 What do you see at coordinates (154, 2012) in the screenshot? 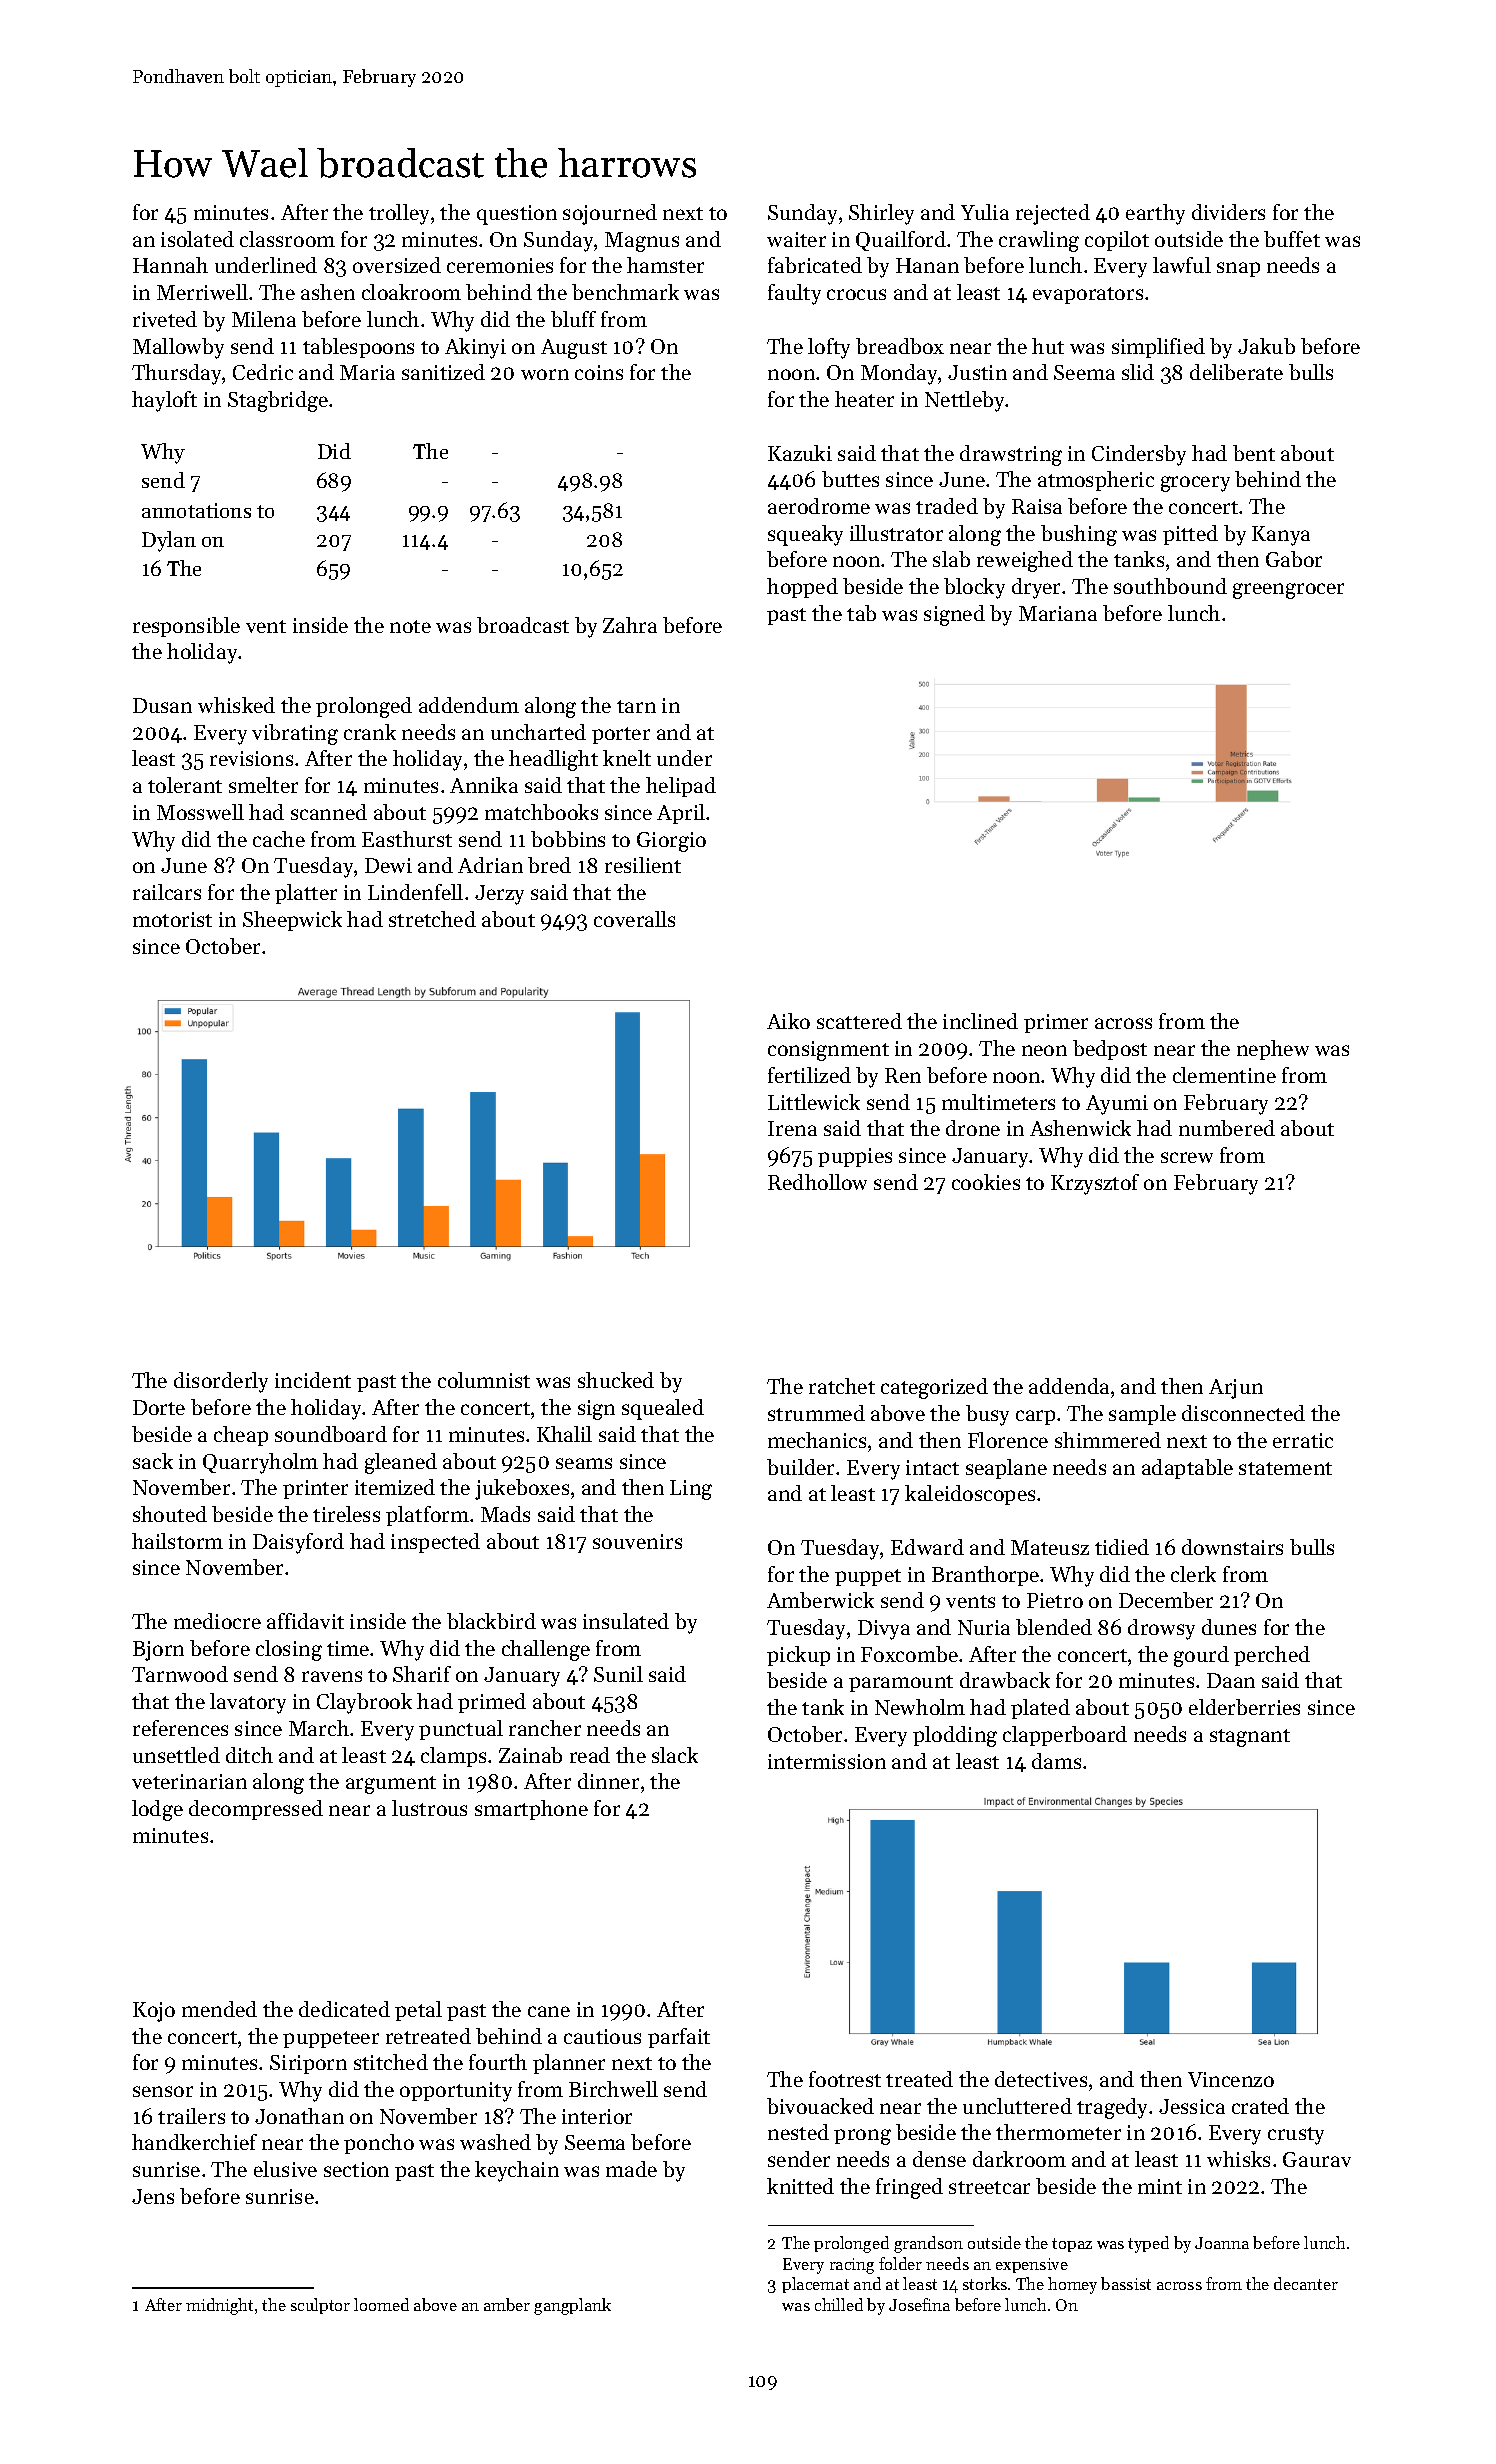
I see `Kojo` at bounding box center [154, 2012].
